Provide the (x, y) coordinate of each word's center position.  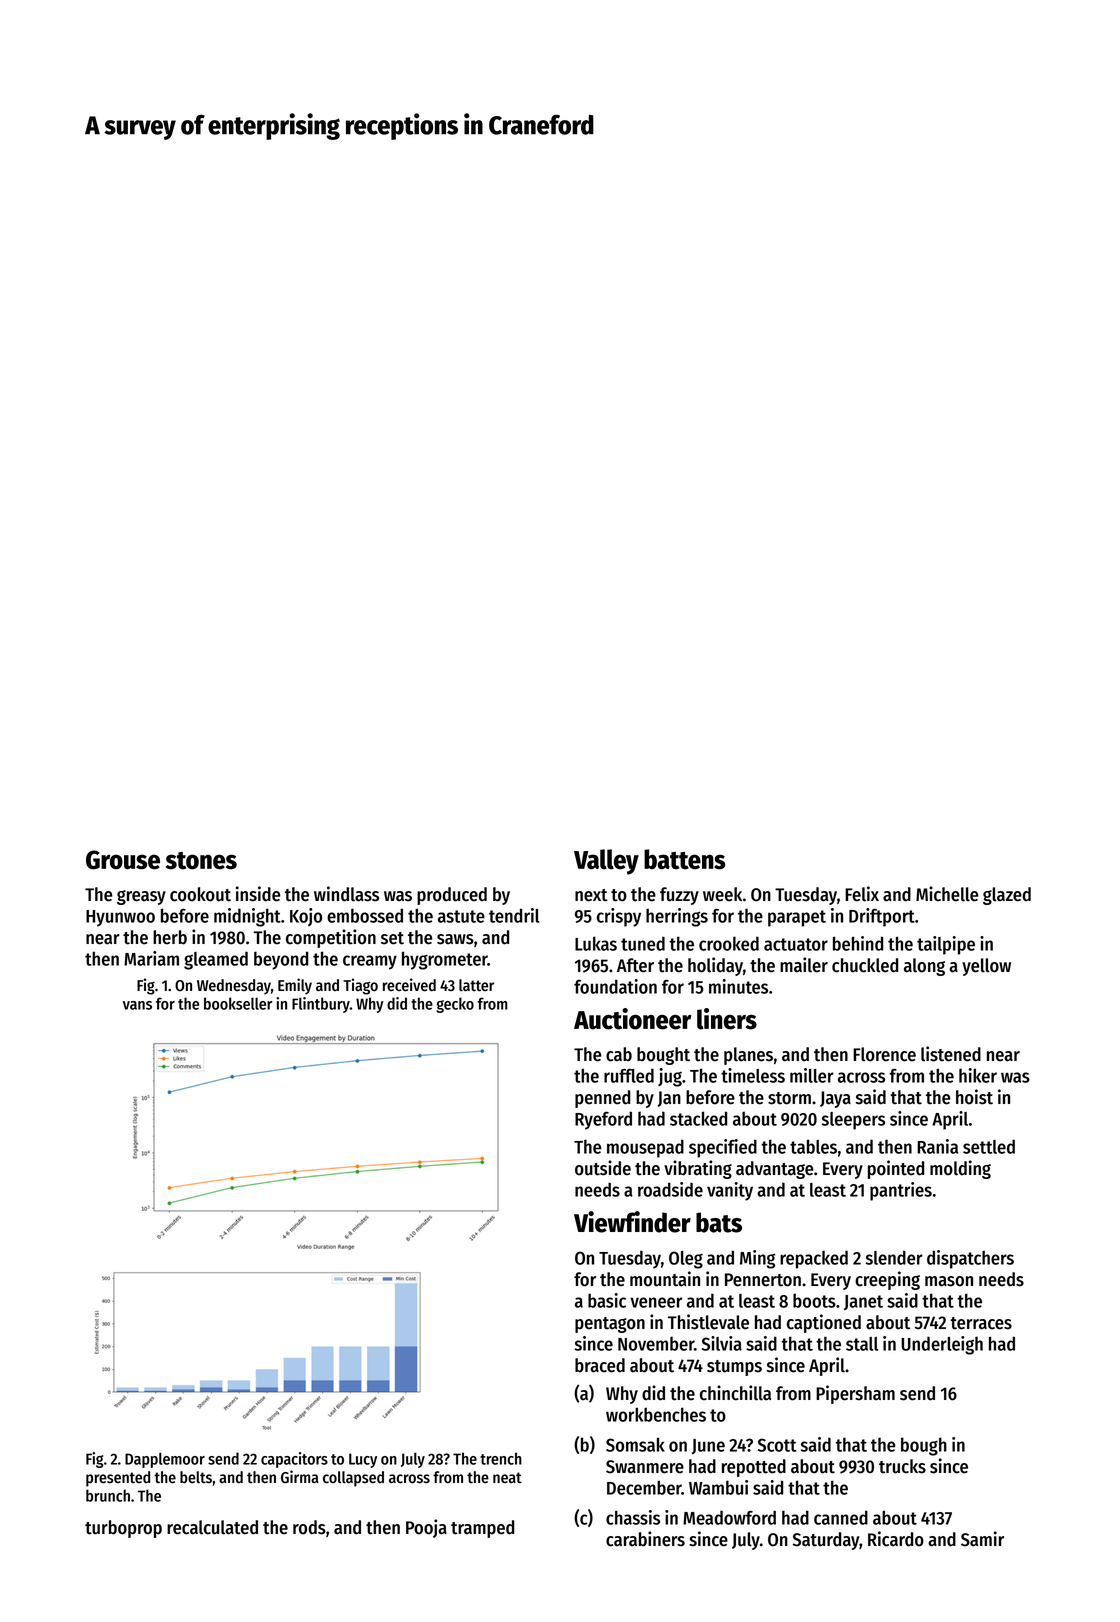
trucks (902, 1466)
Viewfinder (632, 1222)
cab (619, 1054)
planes (748, 1056)
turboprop (123, 1529)
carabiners (645, 1539)
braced (600, 1365)
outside (603, 1168)
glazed (1007, 896)
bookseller (238, 1003)
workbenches (656, 1414)
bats (719, 1222)
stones (201, 861)
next (591, 895)
